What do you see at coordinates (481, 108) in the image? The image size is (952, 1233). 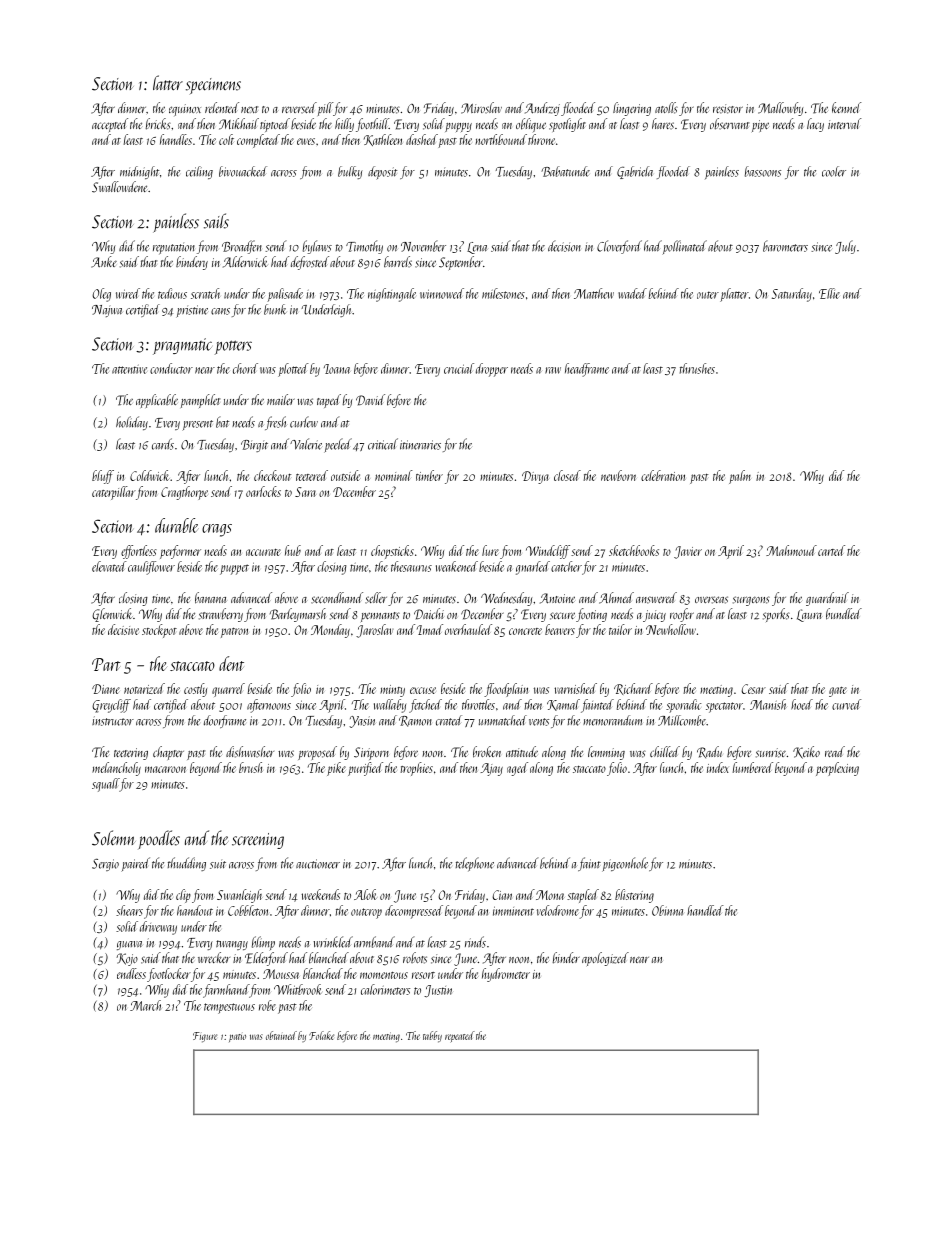 I see `Miroslav` at bounding box center [481, 108].
